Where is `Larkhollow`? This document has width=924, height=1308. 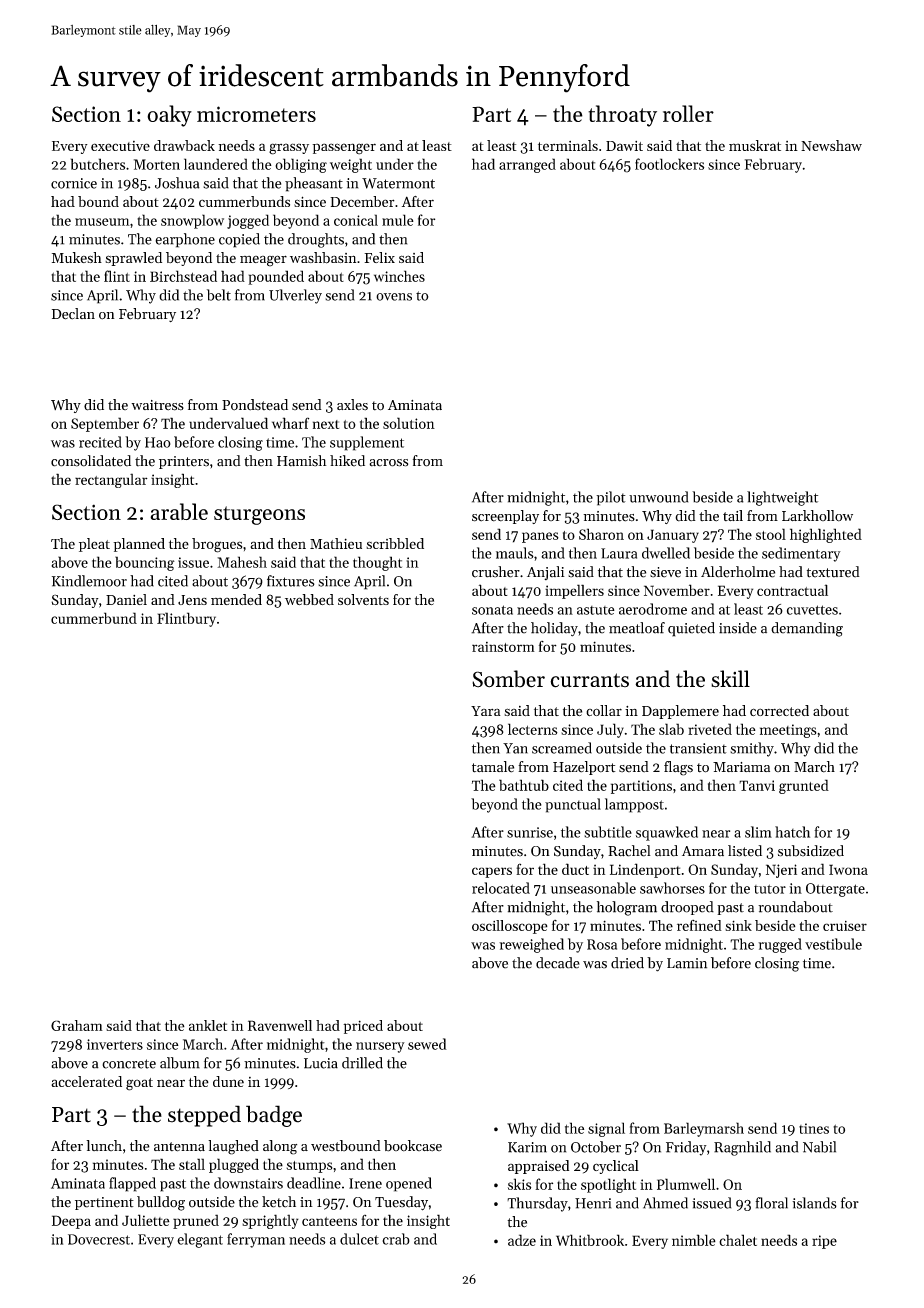 Larkhollow is located at coordinates (817, 516).
